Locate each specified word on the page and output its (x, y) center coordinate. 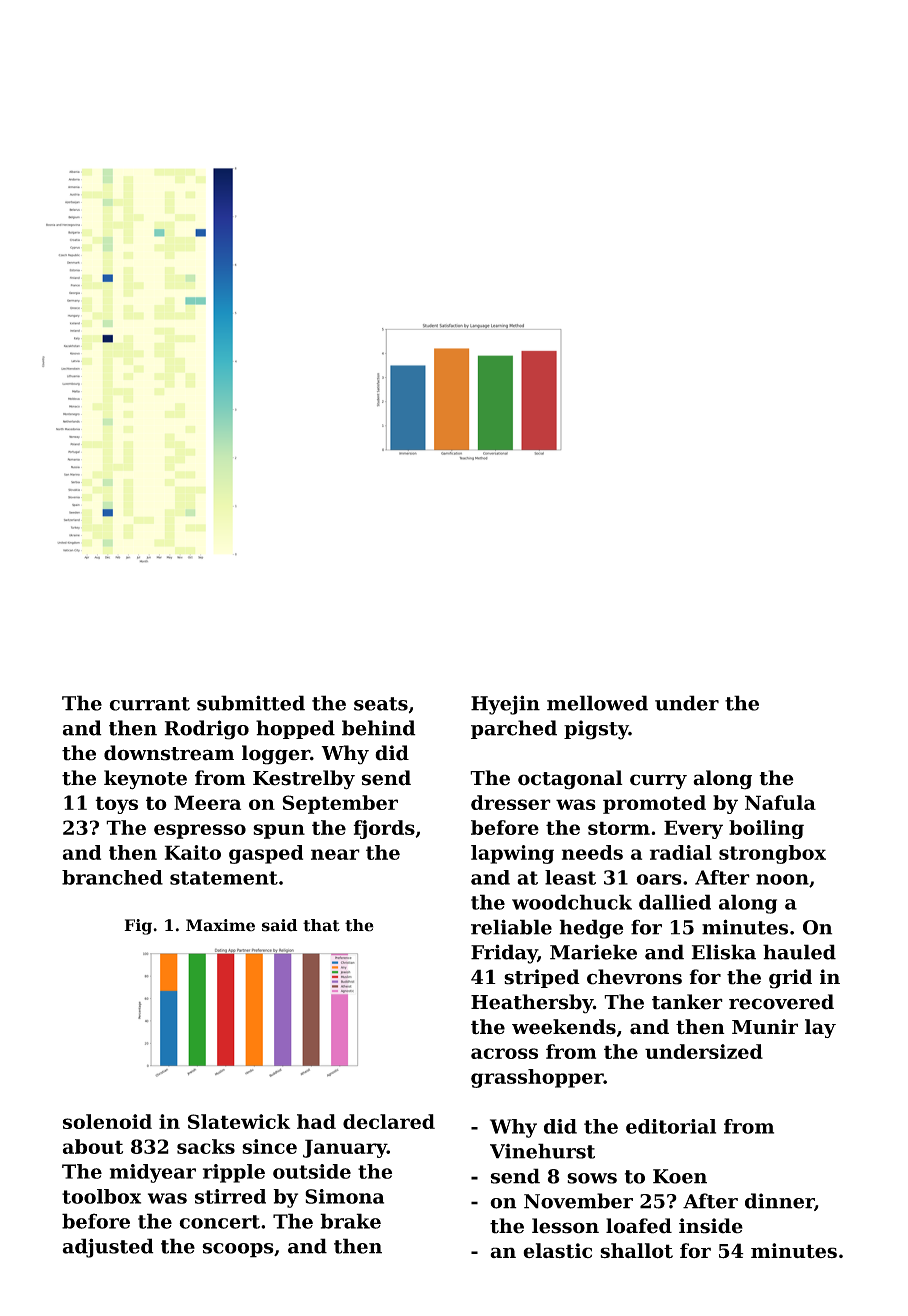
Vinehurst (542, 1151)
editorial (671, 1126)
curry (658, 782)
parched (514, 729)
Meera (207, 802)
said (280, 925)
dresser (511, 802)
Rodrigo (206, 730)
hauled (799, 952)
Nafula (780, 802)
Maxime (220, 925)
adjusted (108, 1248)
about (93, 1146)
